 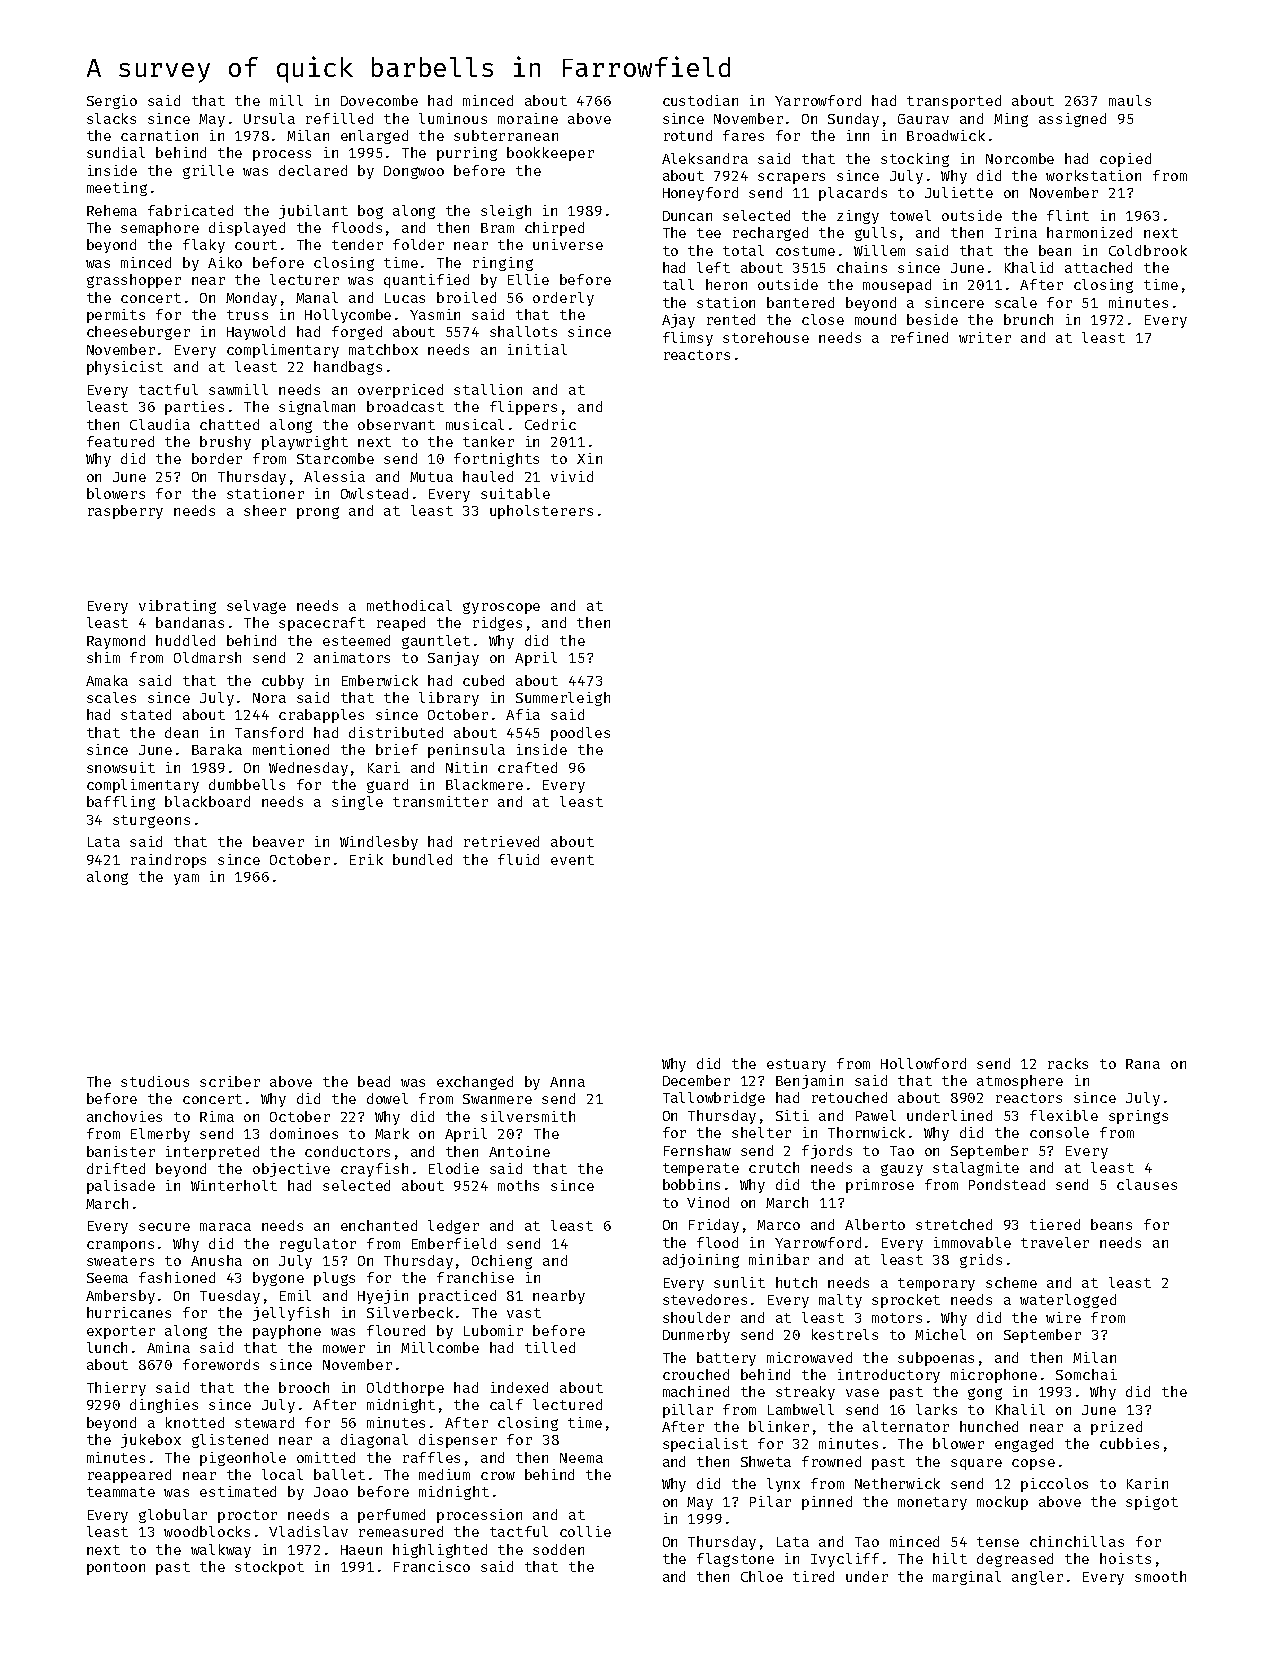 I want to click on declared, so click(x=313, y=170).
